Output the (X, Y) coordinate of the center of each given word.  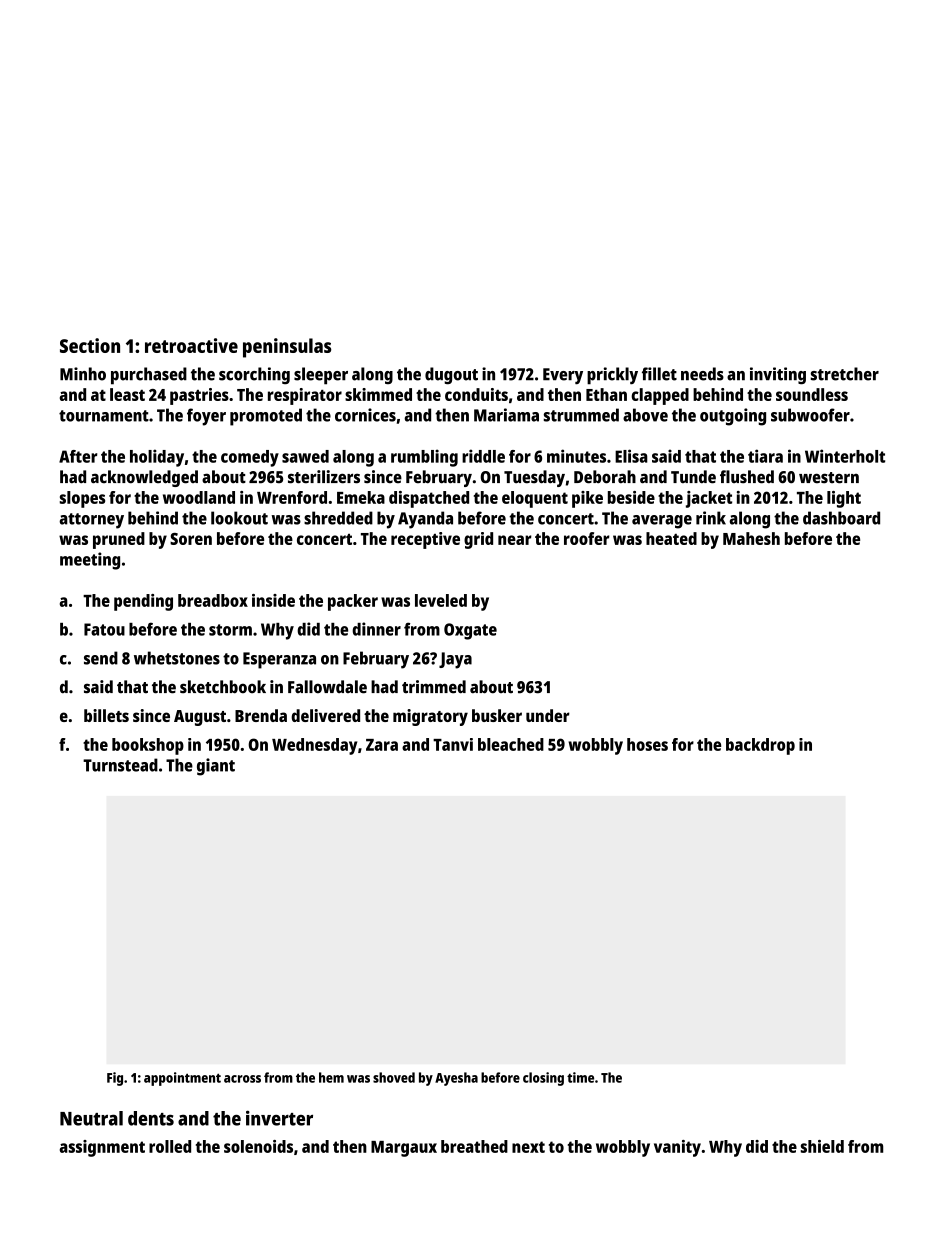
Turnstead (120, 765)
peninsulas (287, 348)
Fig (115, 1079)
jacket (709, 499)
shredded (338, 518)
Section (90, 345)
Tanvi (453, 744)
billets (106, 715)
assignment (102, 1148)
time (580, 1077)
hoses (647, 744)
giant (216, 767)
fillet (659, 374)
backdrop (760, 746)
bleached (511, 744)
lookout (239, 518)
